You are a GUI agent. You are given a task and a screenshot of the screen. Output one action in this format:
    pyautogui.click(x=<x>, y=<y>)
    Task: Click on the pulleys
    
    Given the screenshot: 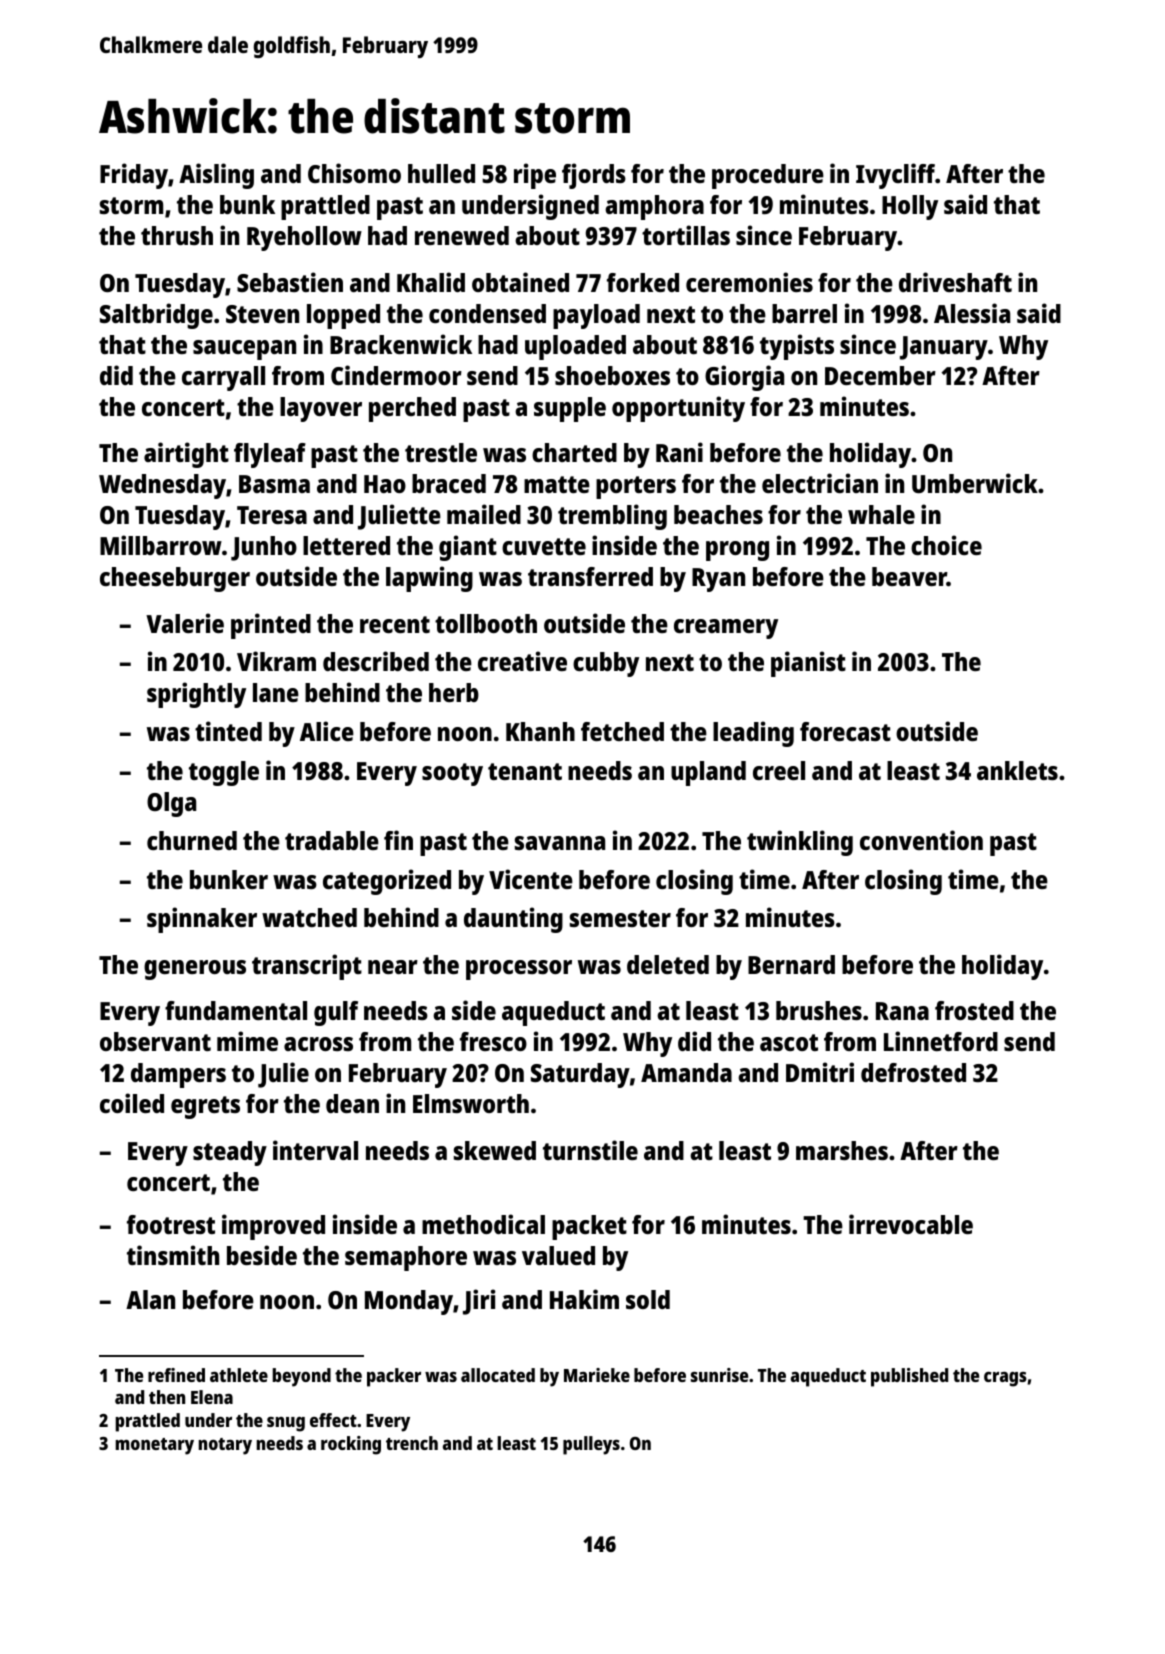 What is the action you would take?
    pyautogui.click(x=591, y=1445)
